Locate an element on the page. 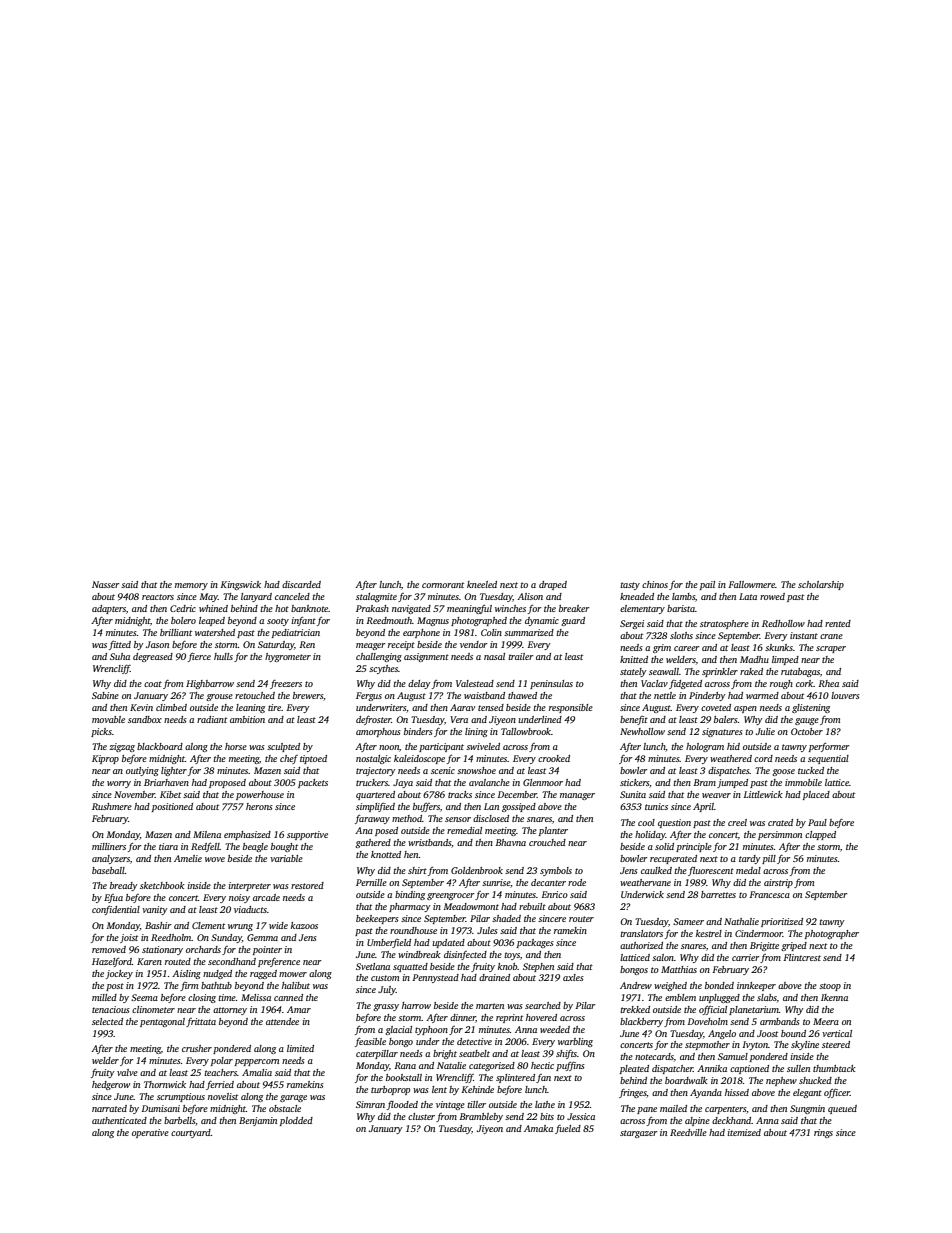 This document has width=952, height=1233. sculpted is located at coordinates (283, 747).
